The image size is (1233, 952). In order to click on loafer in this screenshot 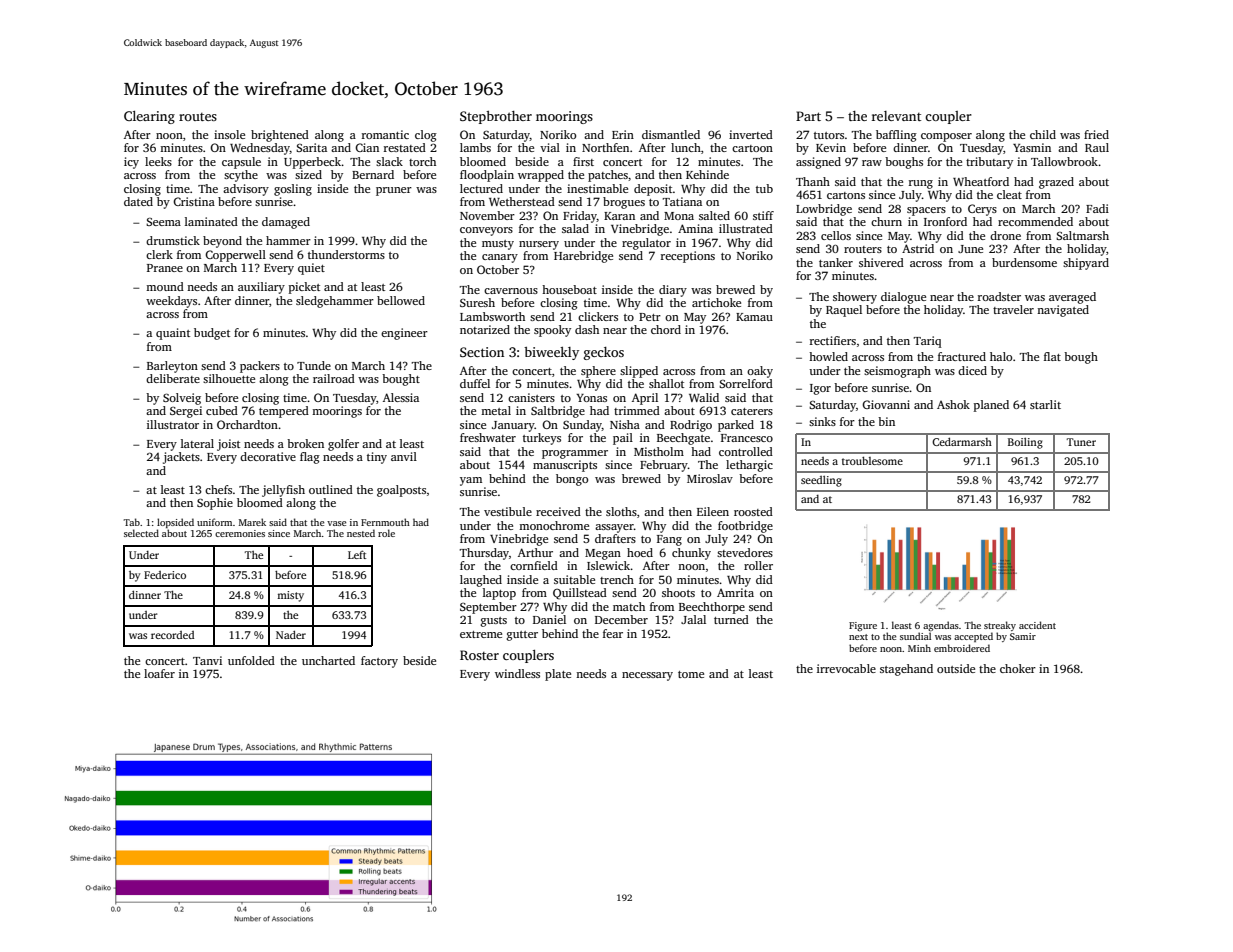, I will do `click(159, 673)`.
